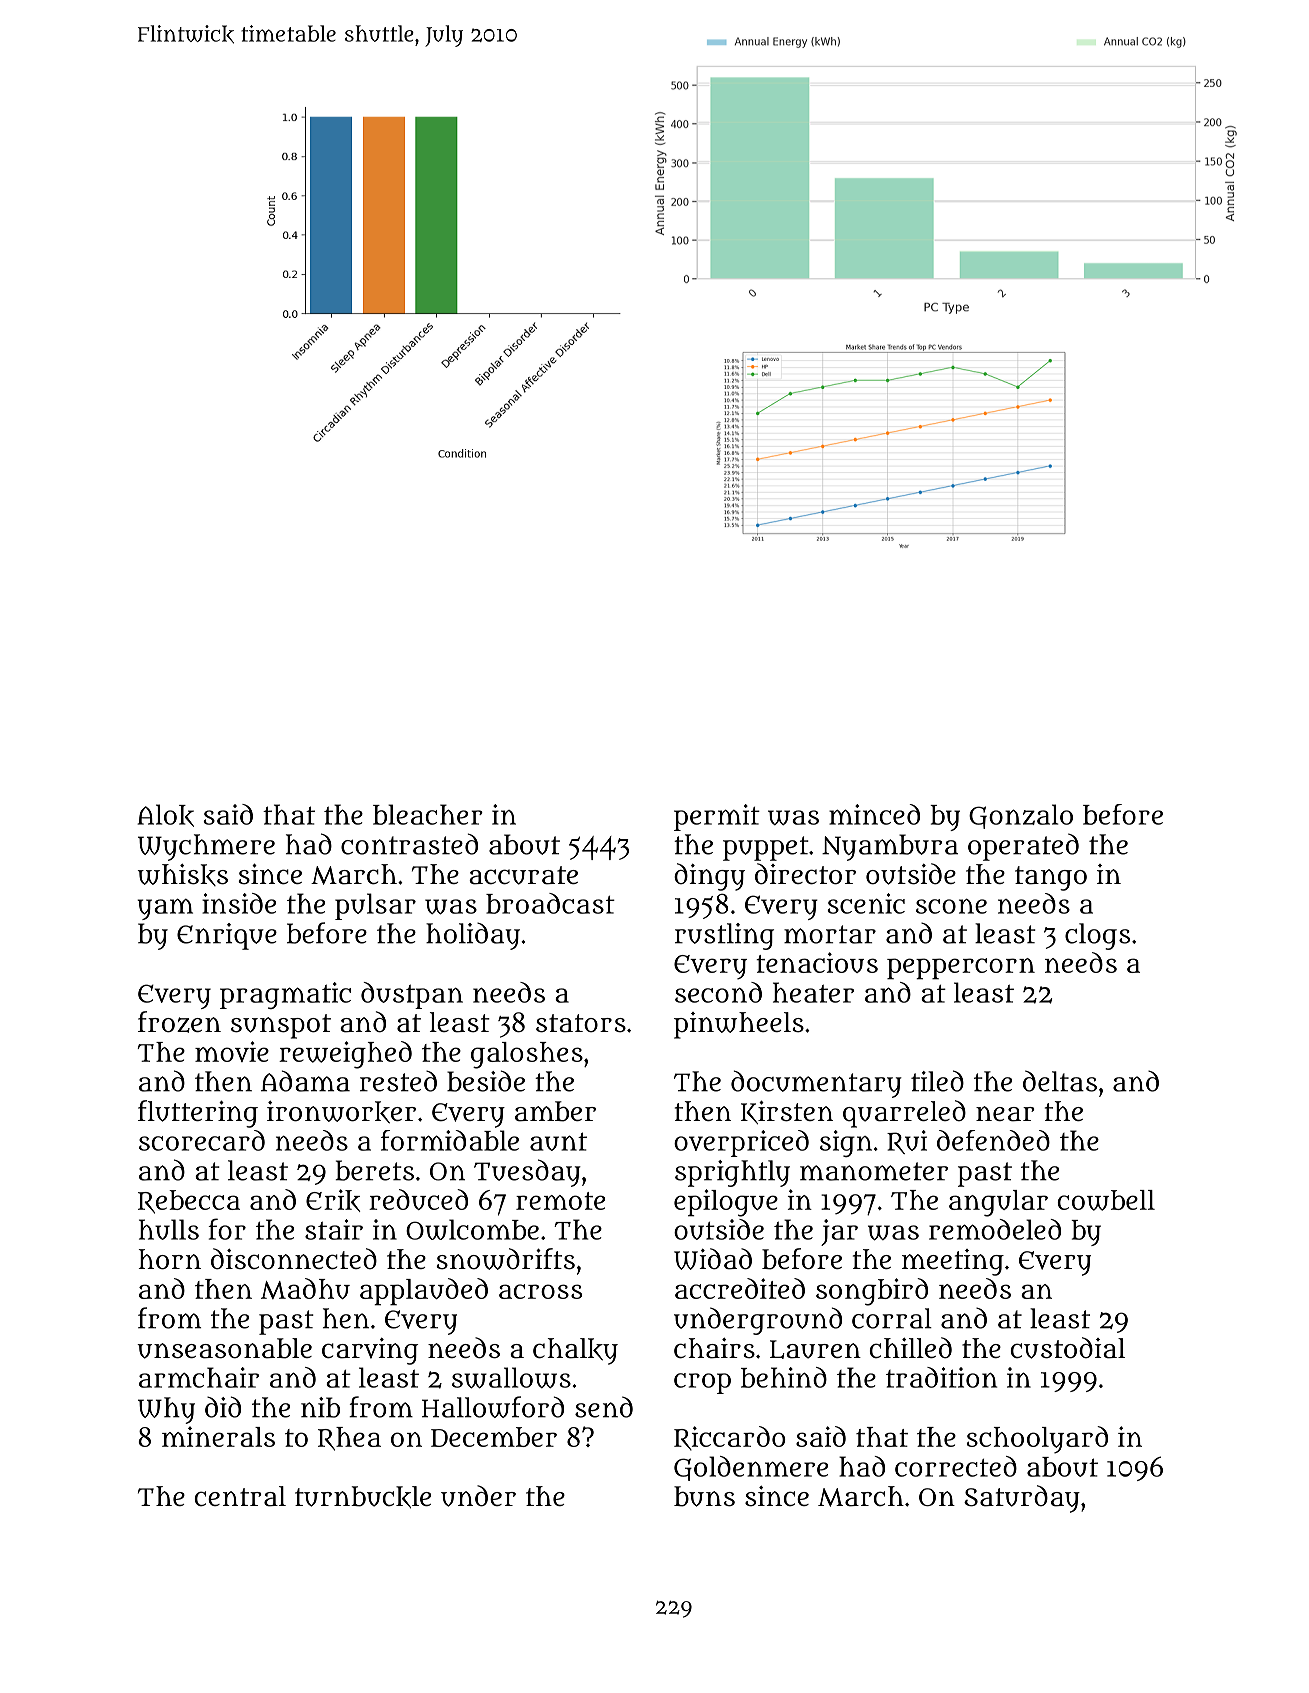 Image resolution: width=1309 pixels, height=1693 pixels. Describe the element at coordinates (1068, 1348) in the image. I see `custodial` at that location.
